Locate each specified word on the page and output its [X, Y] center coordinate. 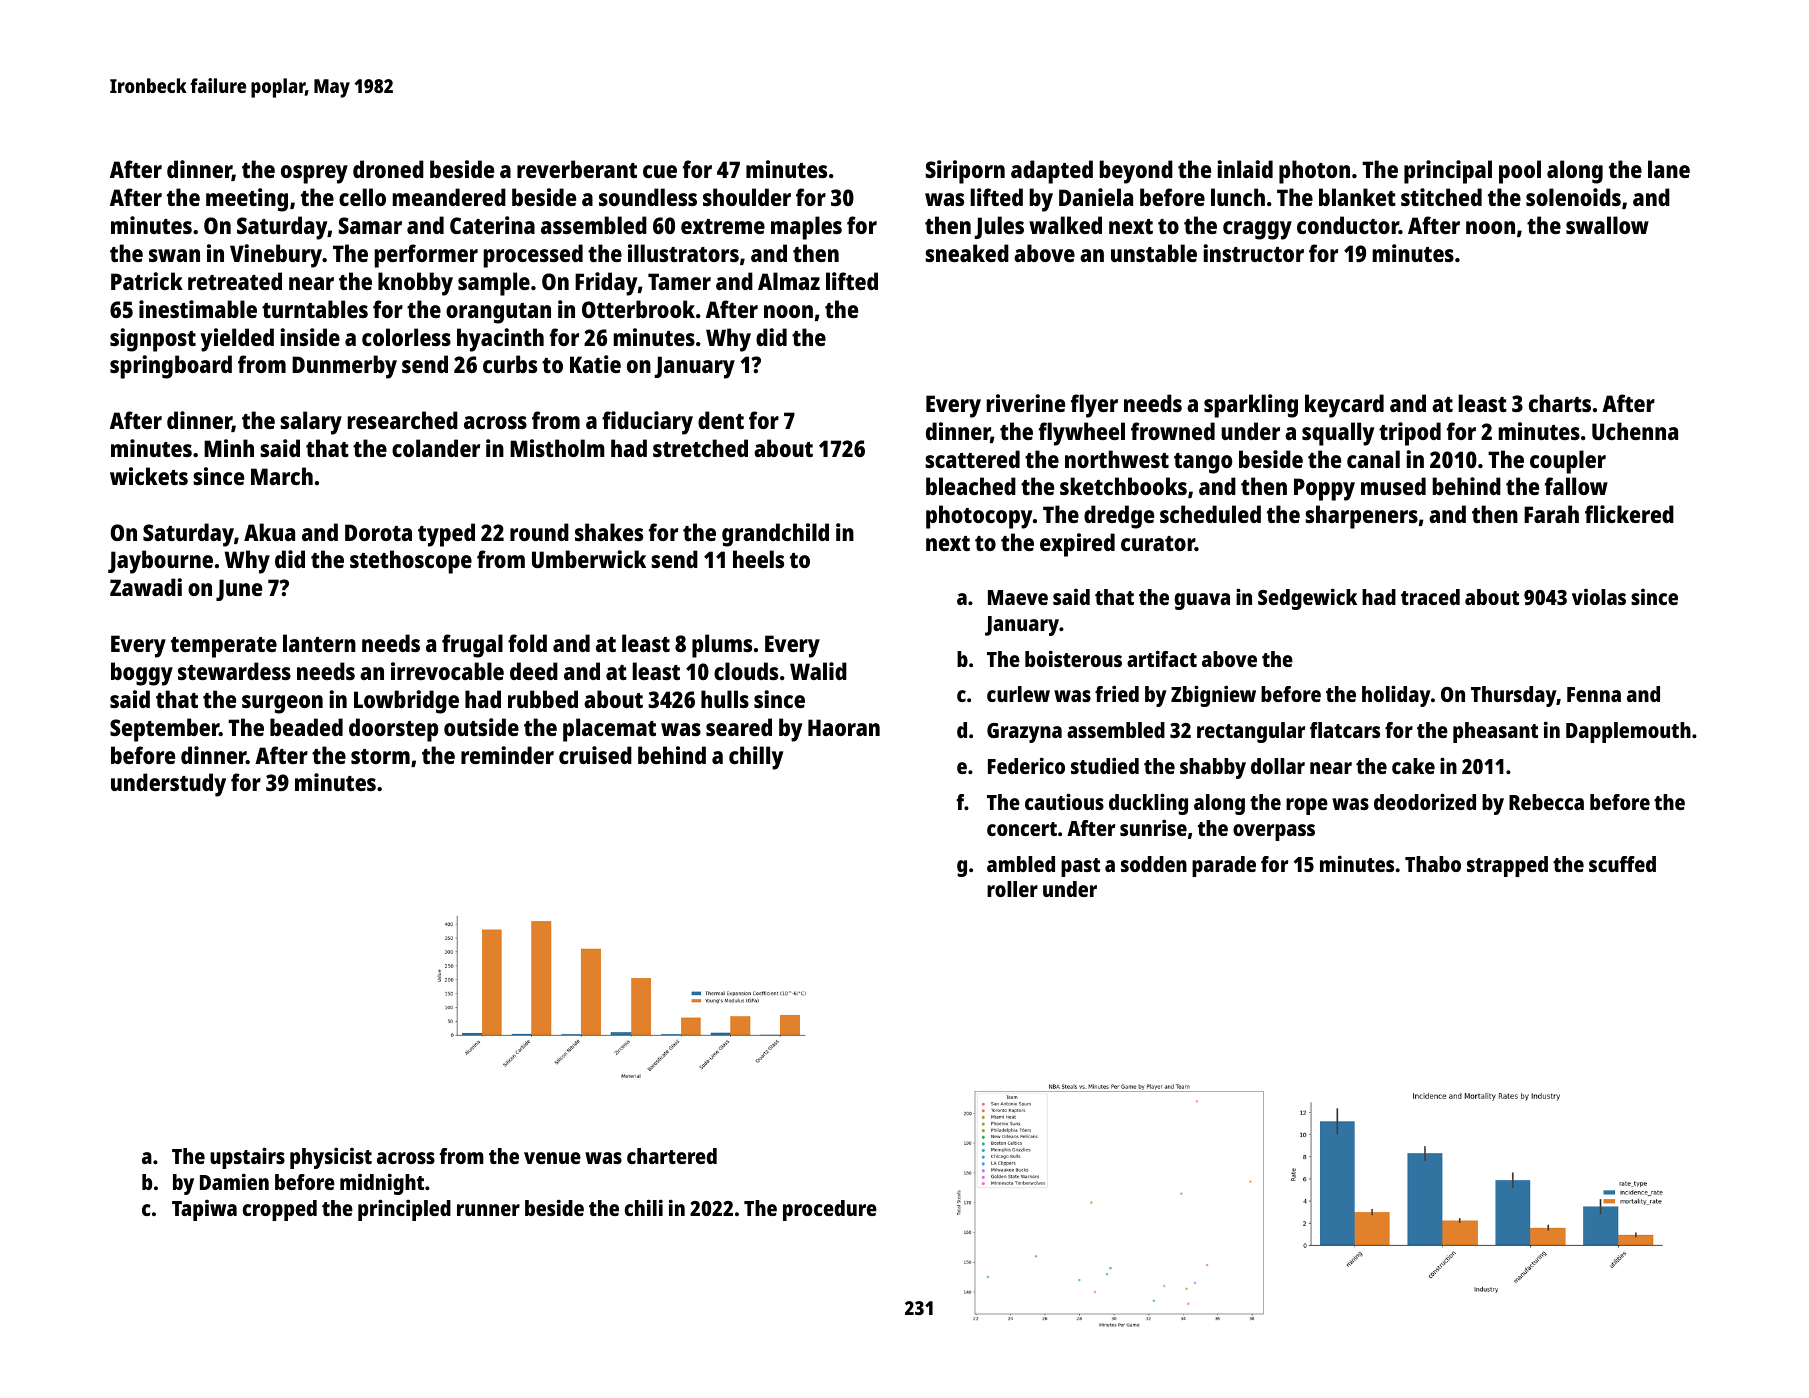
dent [721, 420]
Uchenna [1635, 431]
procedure [830, 1210]
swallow [1607, 225]
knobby [415, 284]
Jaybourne [160, 562]
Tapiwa [204, 1210]
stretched [700, 448]
